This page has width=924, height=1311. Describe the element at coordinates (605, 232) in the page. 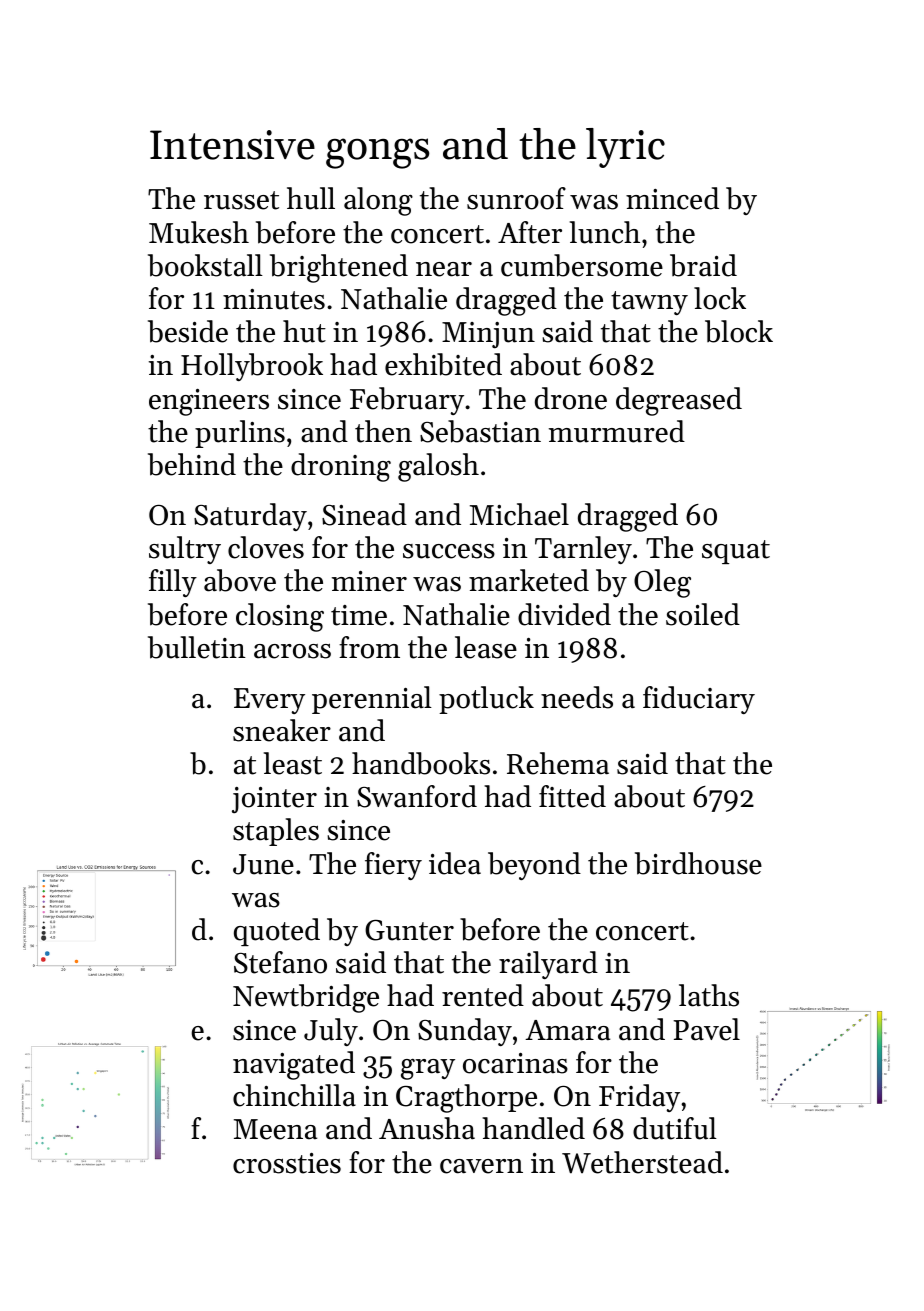

I see `lunch` at that location.
